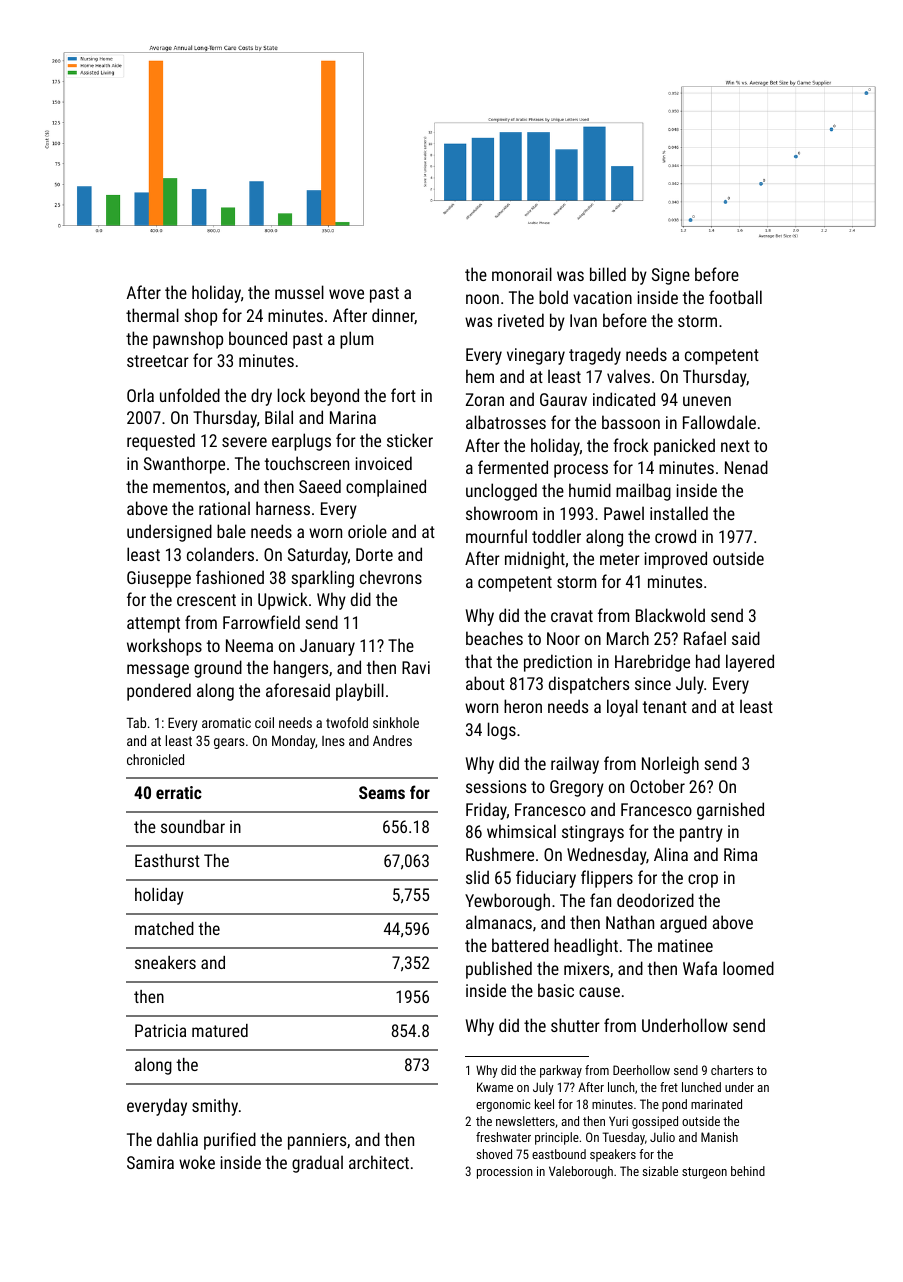 The height and width of the screenshot is (1282, 903). What do you see at coordinates (190, 395) in the screenshot?
I see `unfolded` at bounding box center [190, 395].
